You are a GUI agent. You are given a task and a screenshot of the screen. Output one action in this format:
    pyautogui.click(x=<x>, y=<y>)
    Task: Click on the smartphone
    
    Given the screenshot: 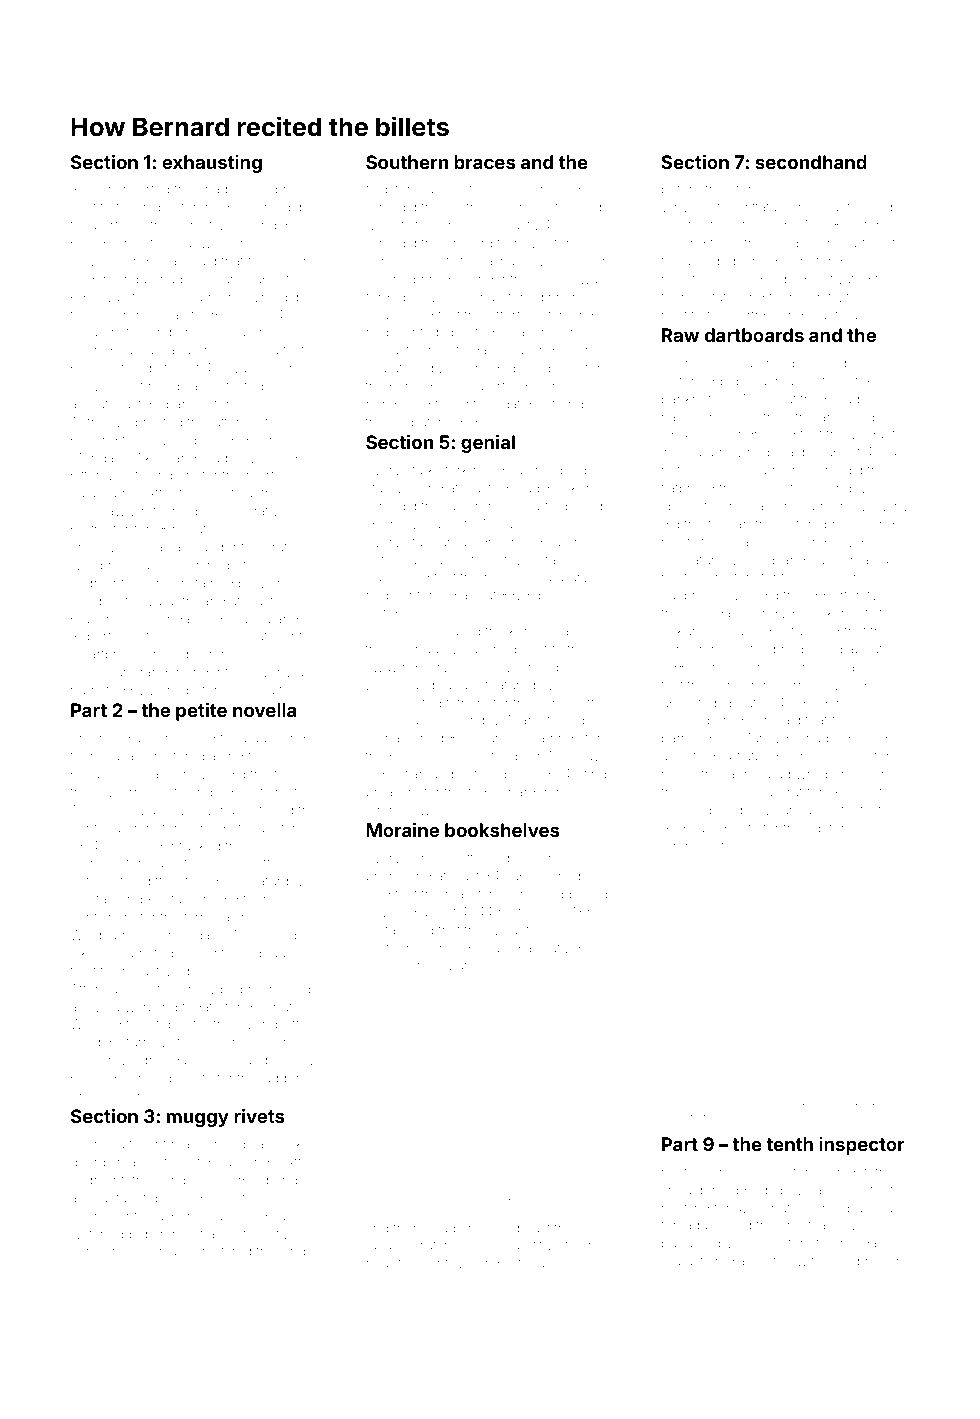 What is the action you would take?
    pyautogui.click(x=108, y=655)
